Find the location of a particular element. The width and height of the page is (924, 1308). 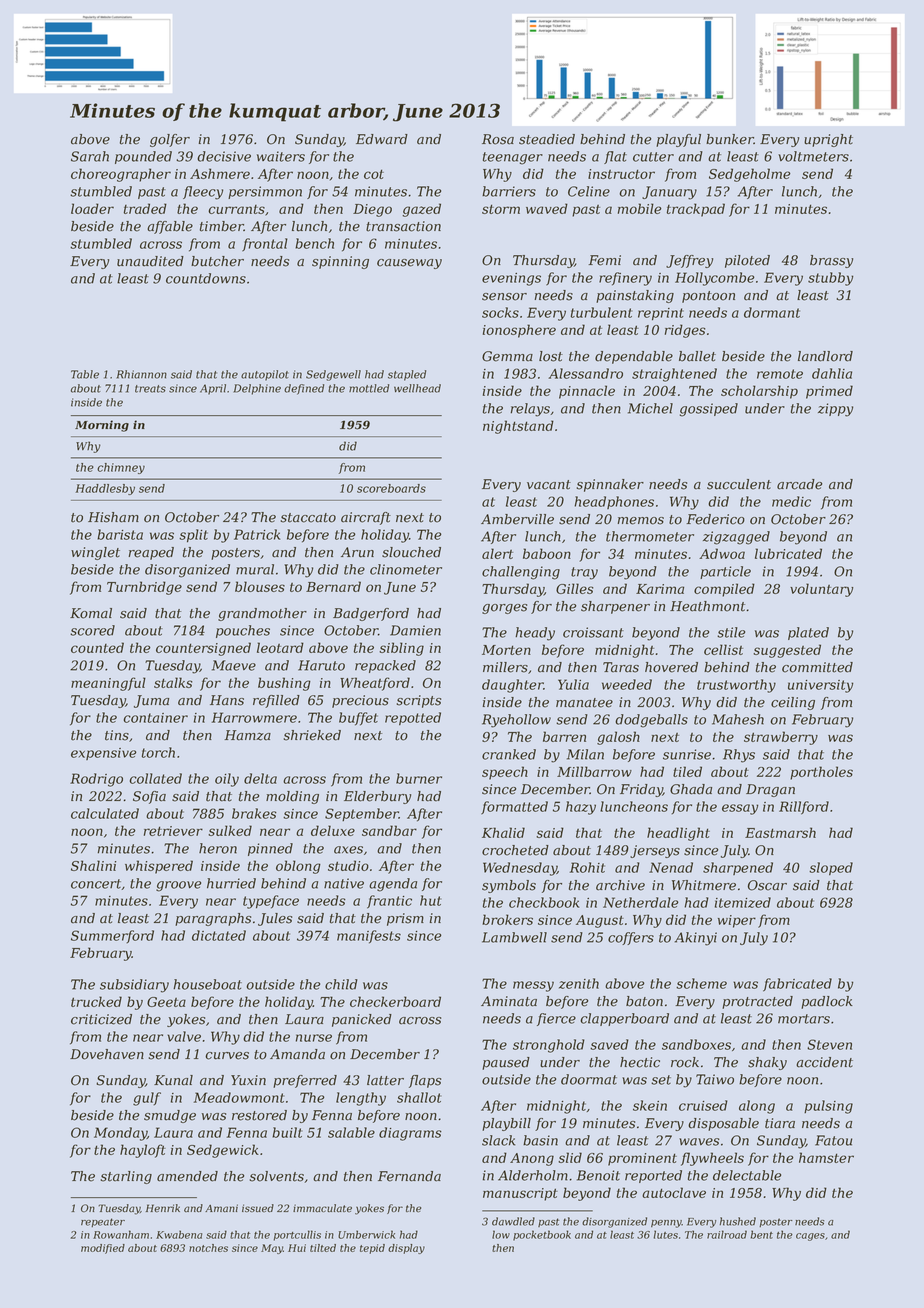

bench is located at coordinates (314, 243).
